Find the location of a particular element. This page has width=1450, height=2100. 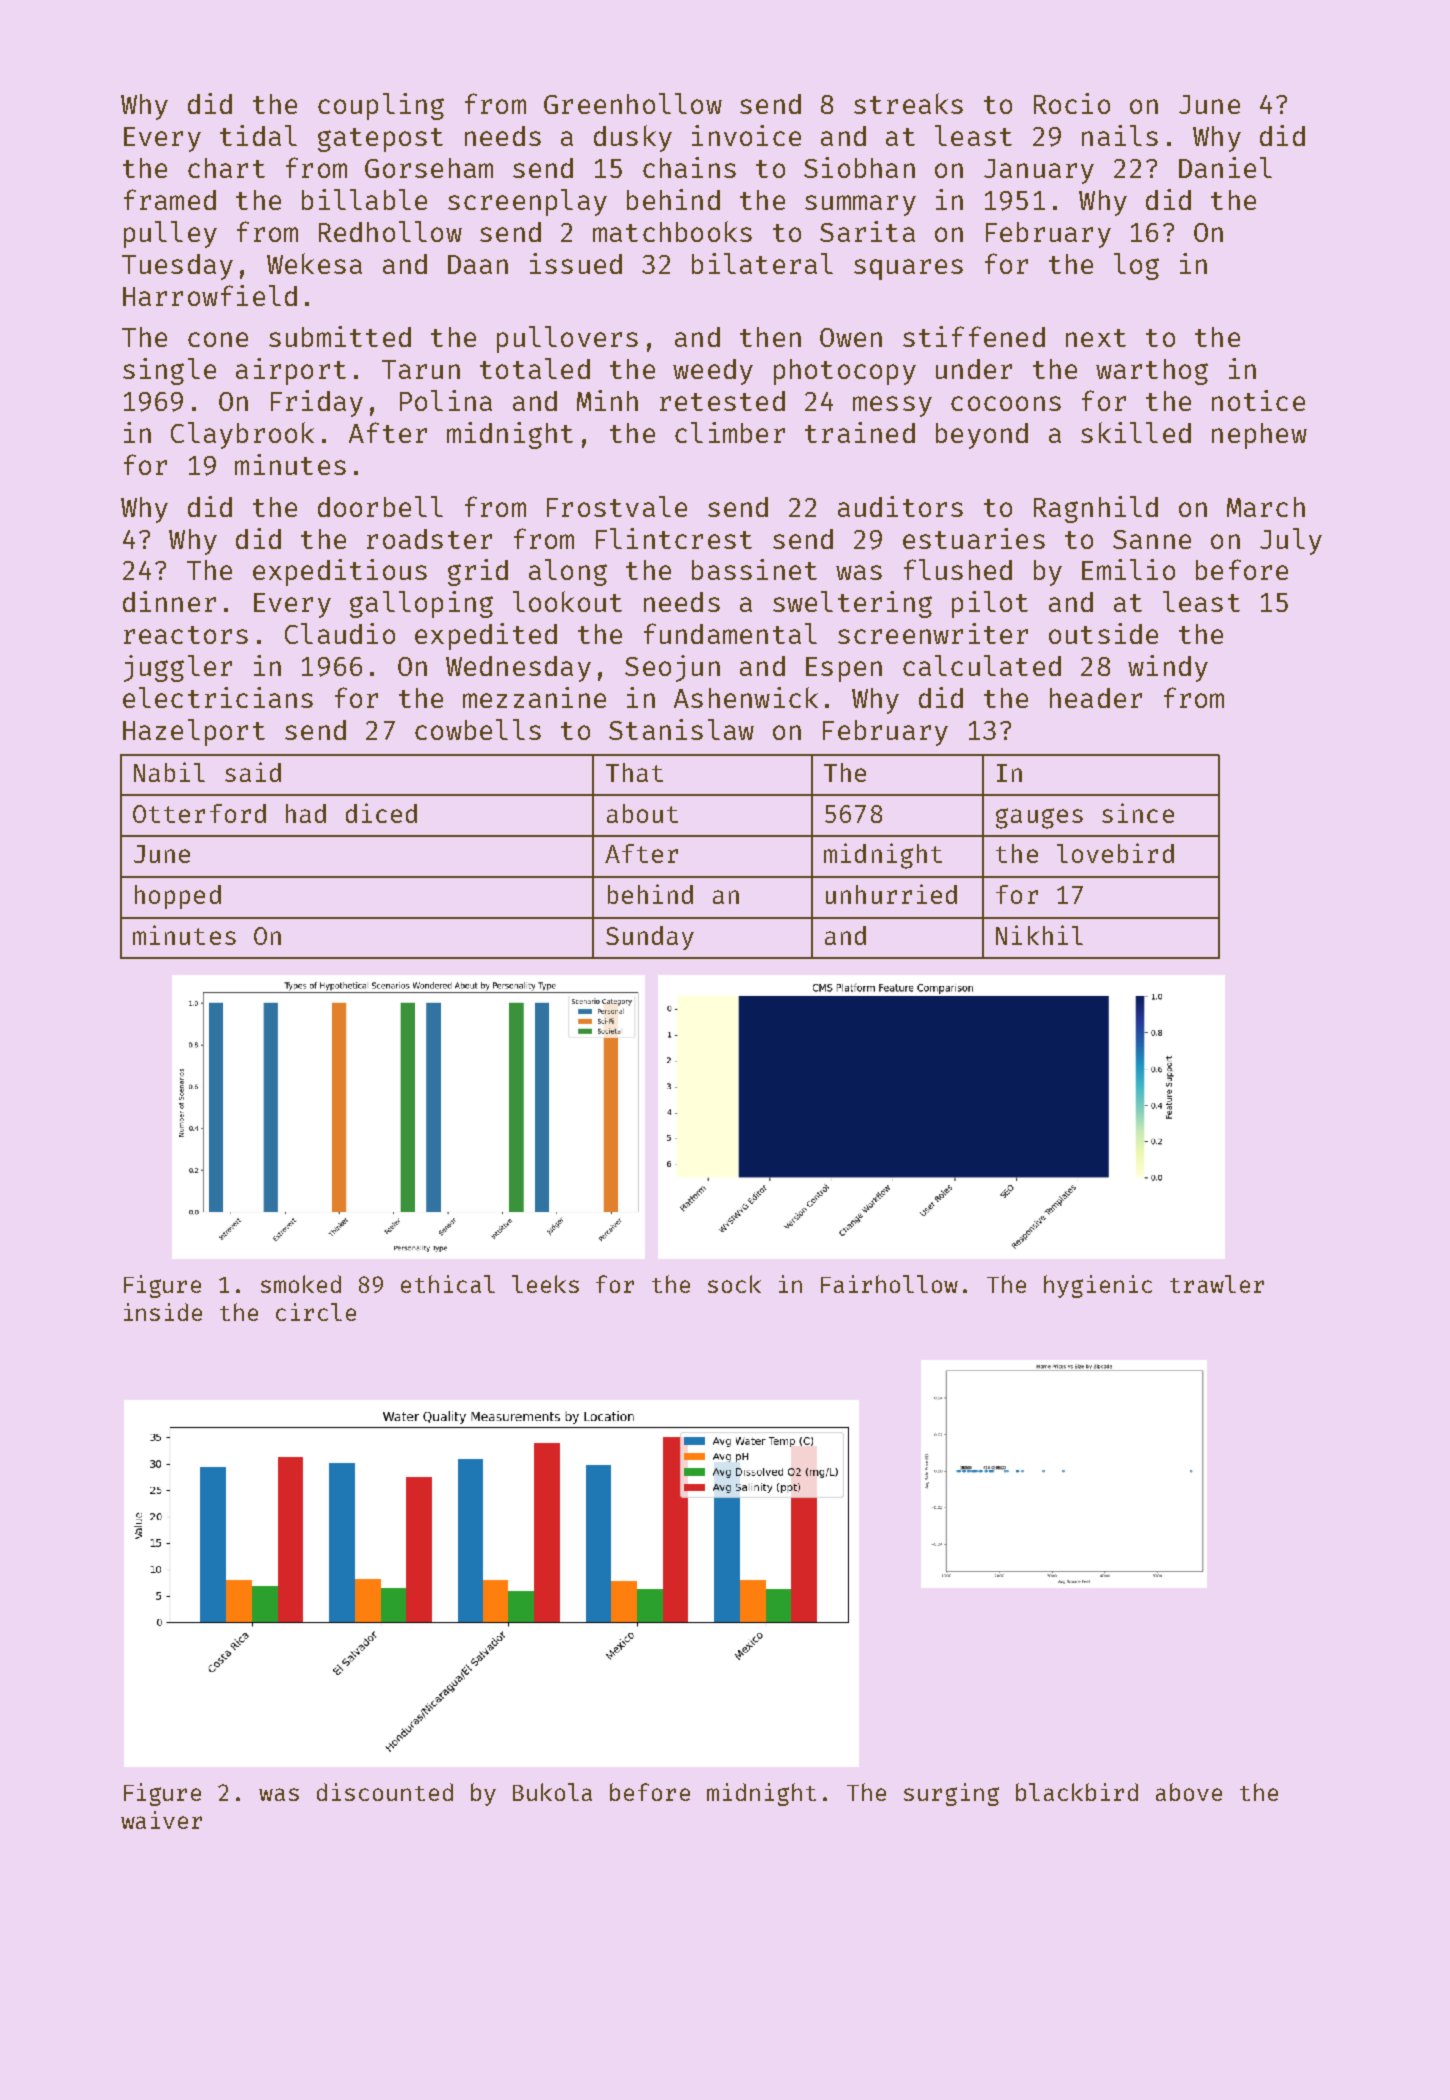

Seojun is located at coordinates (672, 668).
